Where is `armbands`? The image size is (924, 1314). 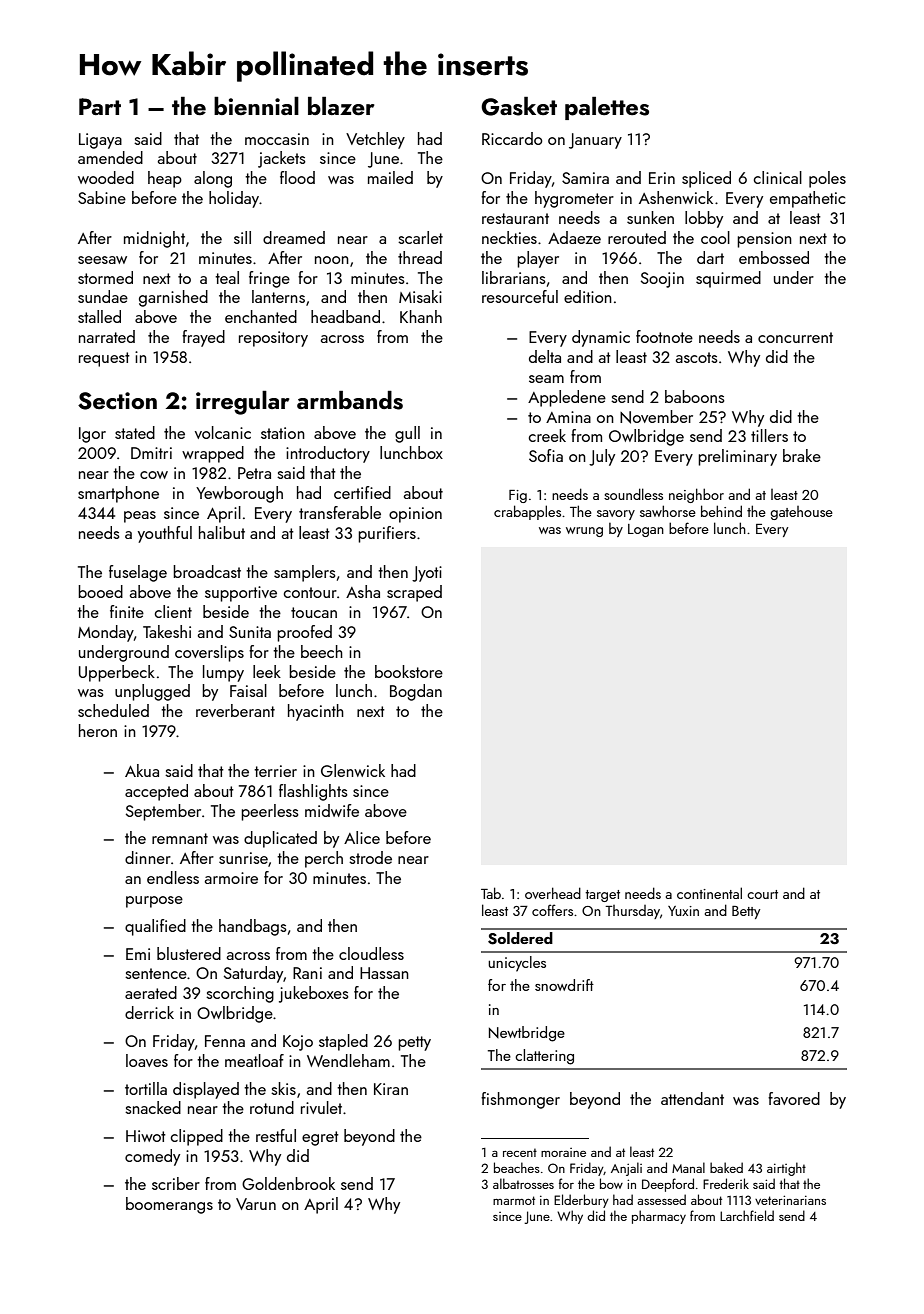 armbands is located at coordinates (350, 400).
